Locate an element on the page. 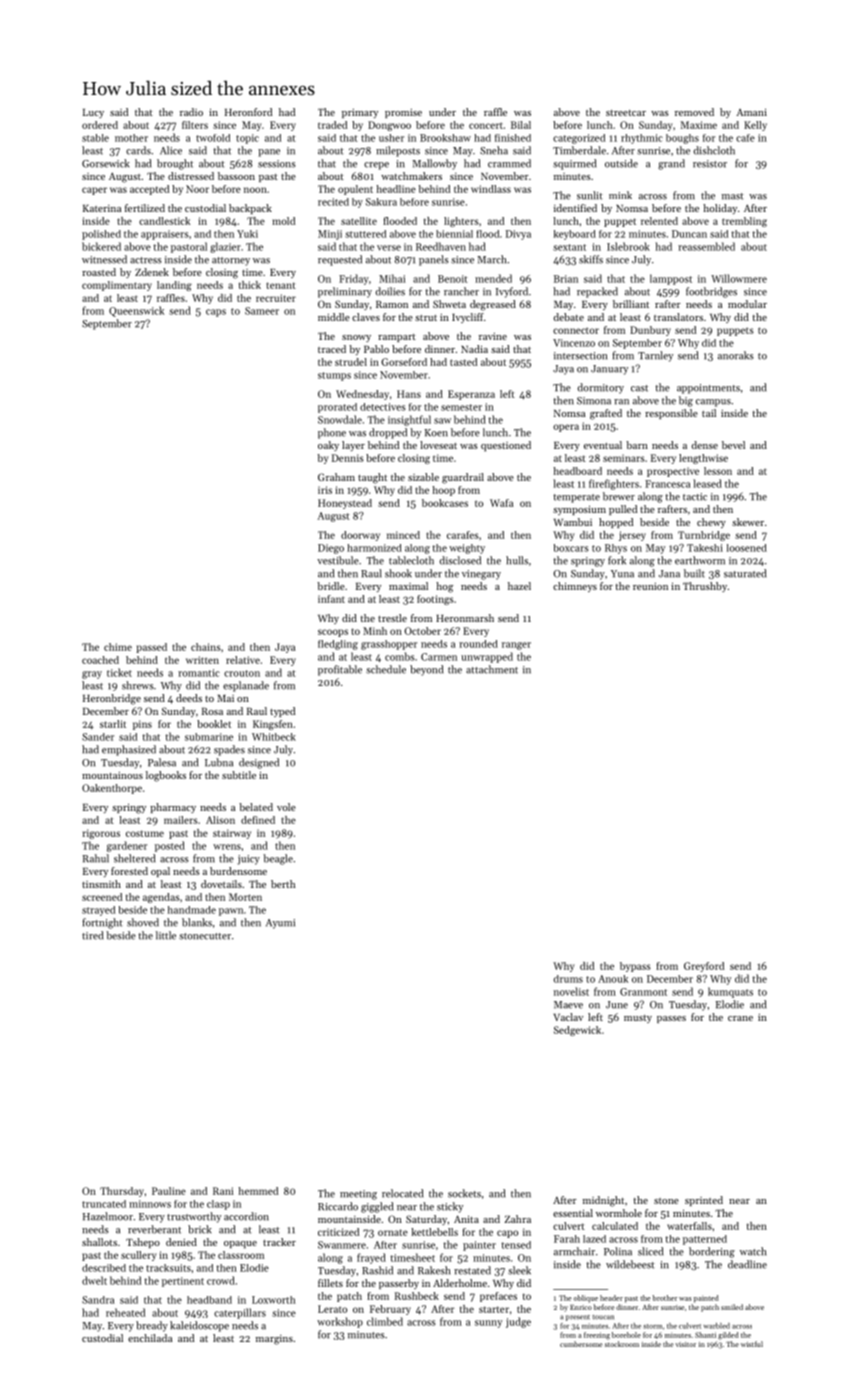 This document has width=849, height=1400. Queenswick is located at coordinates (136, 311).
